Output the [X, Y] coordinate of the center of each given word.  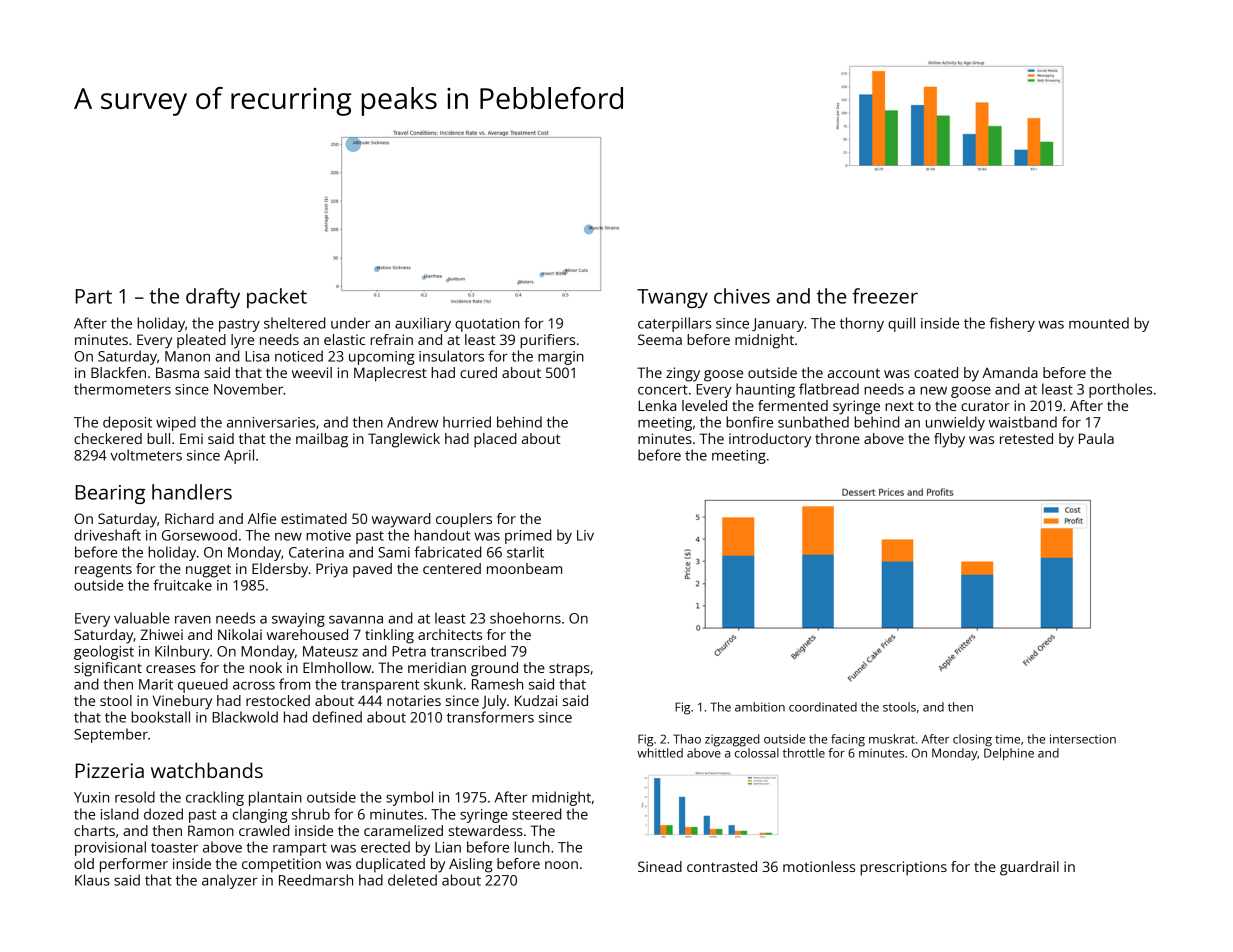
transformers [490, 717]
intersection [1083, 739]
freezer [885, 296]
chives [742, 296]
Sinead [660, 866]
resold [135, 797]
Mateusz [330, 651]
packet [277, 298]
